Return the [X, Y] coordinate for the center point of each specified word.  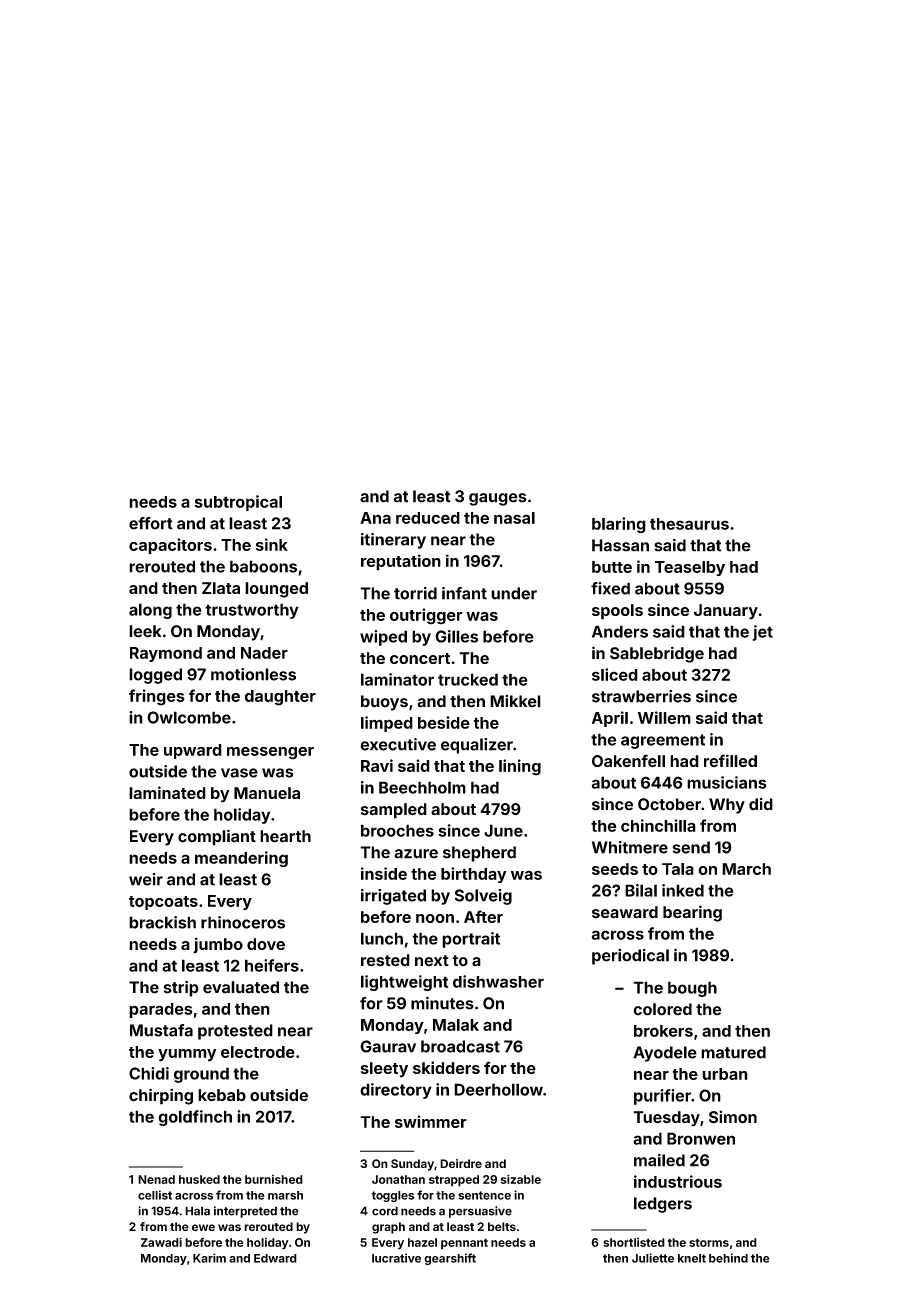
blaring [619, 525]
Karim [209, 1258]
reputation [401, 562]
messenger [270, 753]
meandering [241, 859]
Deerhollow [498, 1089]
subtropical [238, 503]
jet [762, 633]
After [483, 916]
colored [662, 1009]
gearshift [450, 1259]
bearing [692, 913]
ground [201, 1075]
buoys [384, 703]
